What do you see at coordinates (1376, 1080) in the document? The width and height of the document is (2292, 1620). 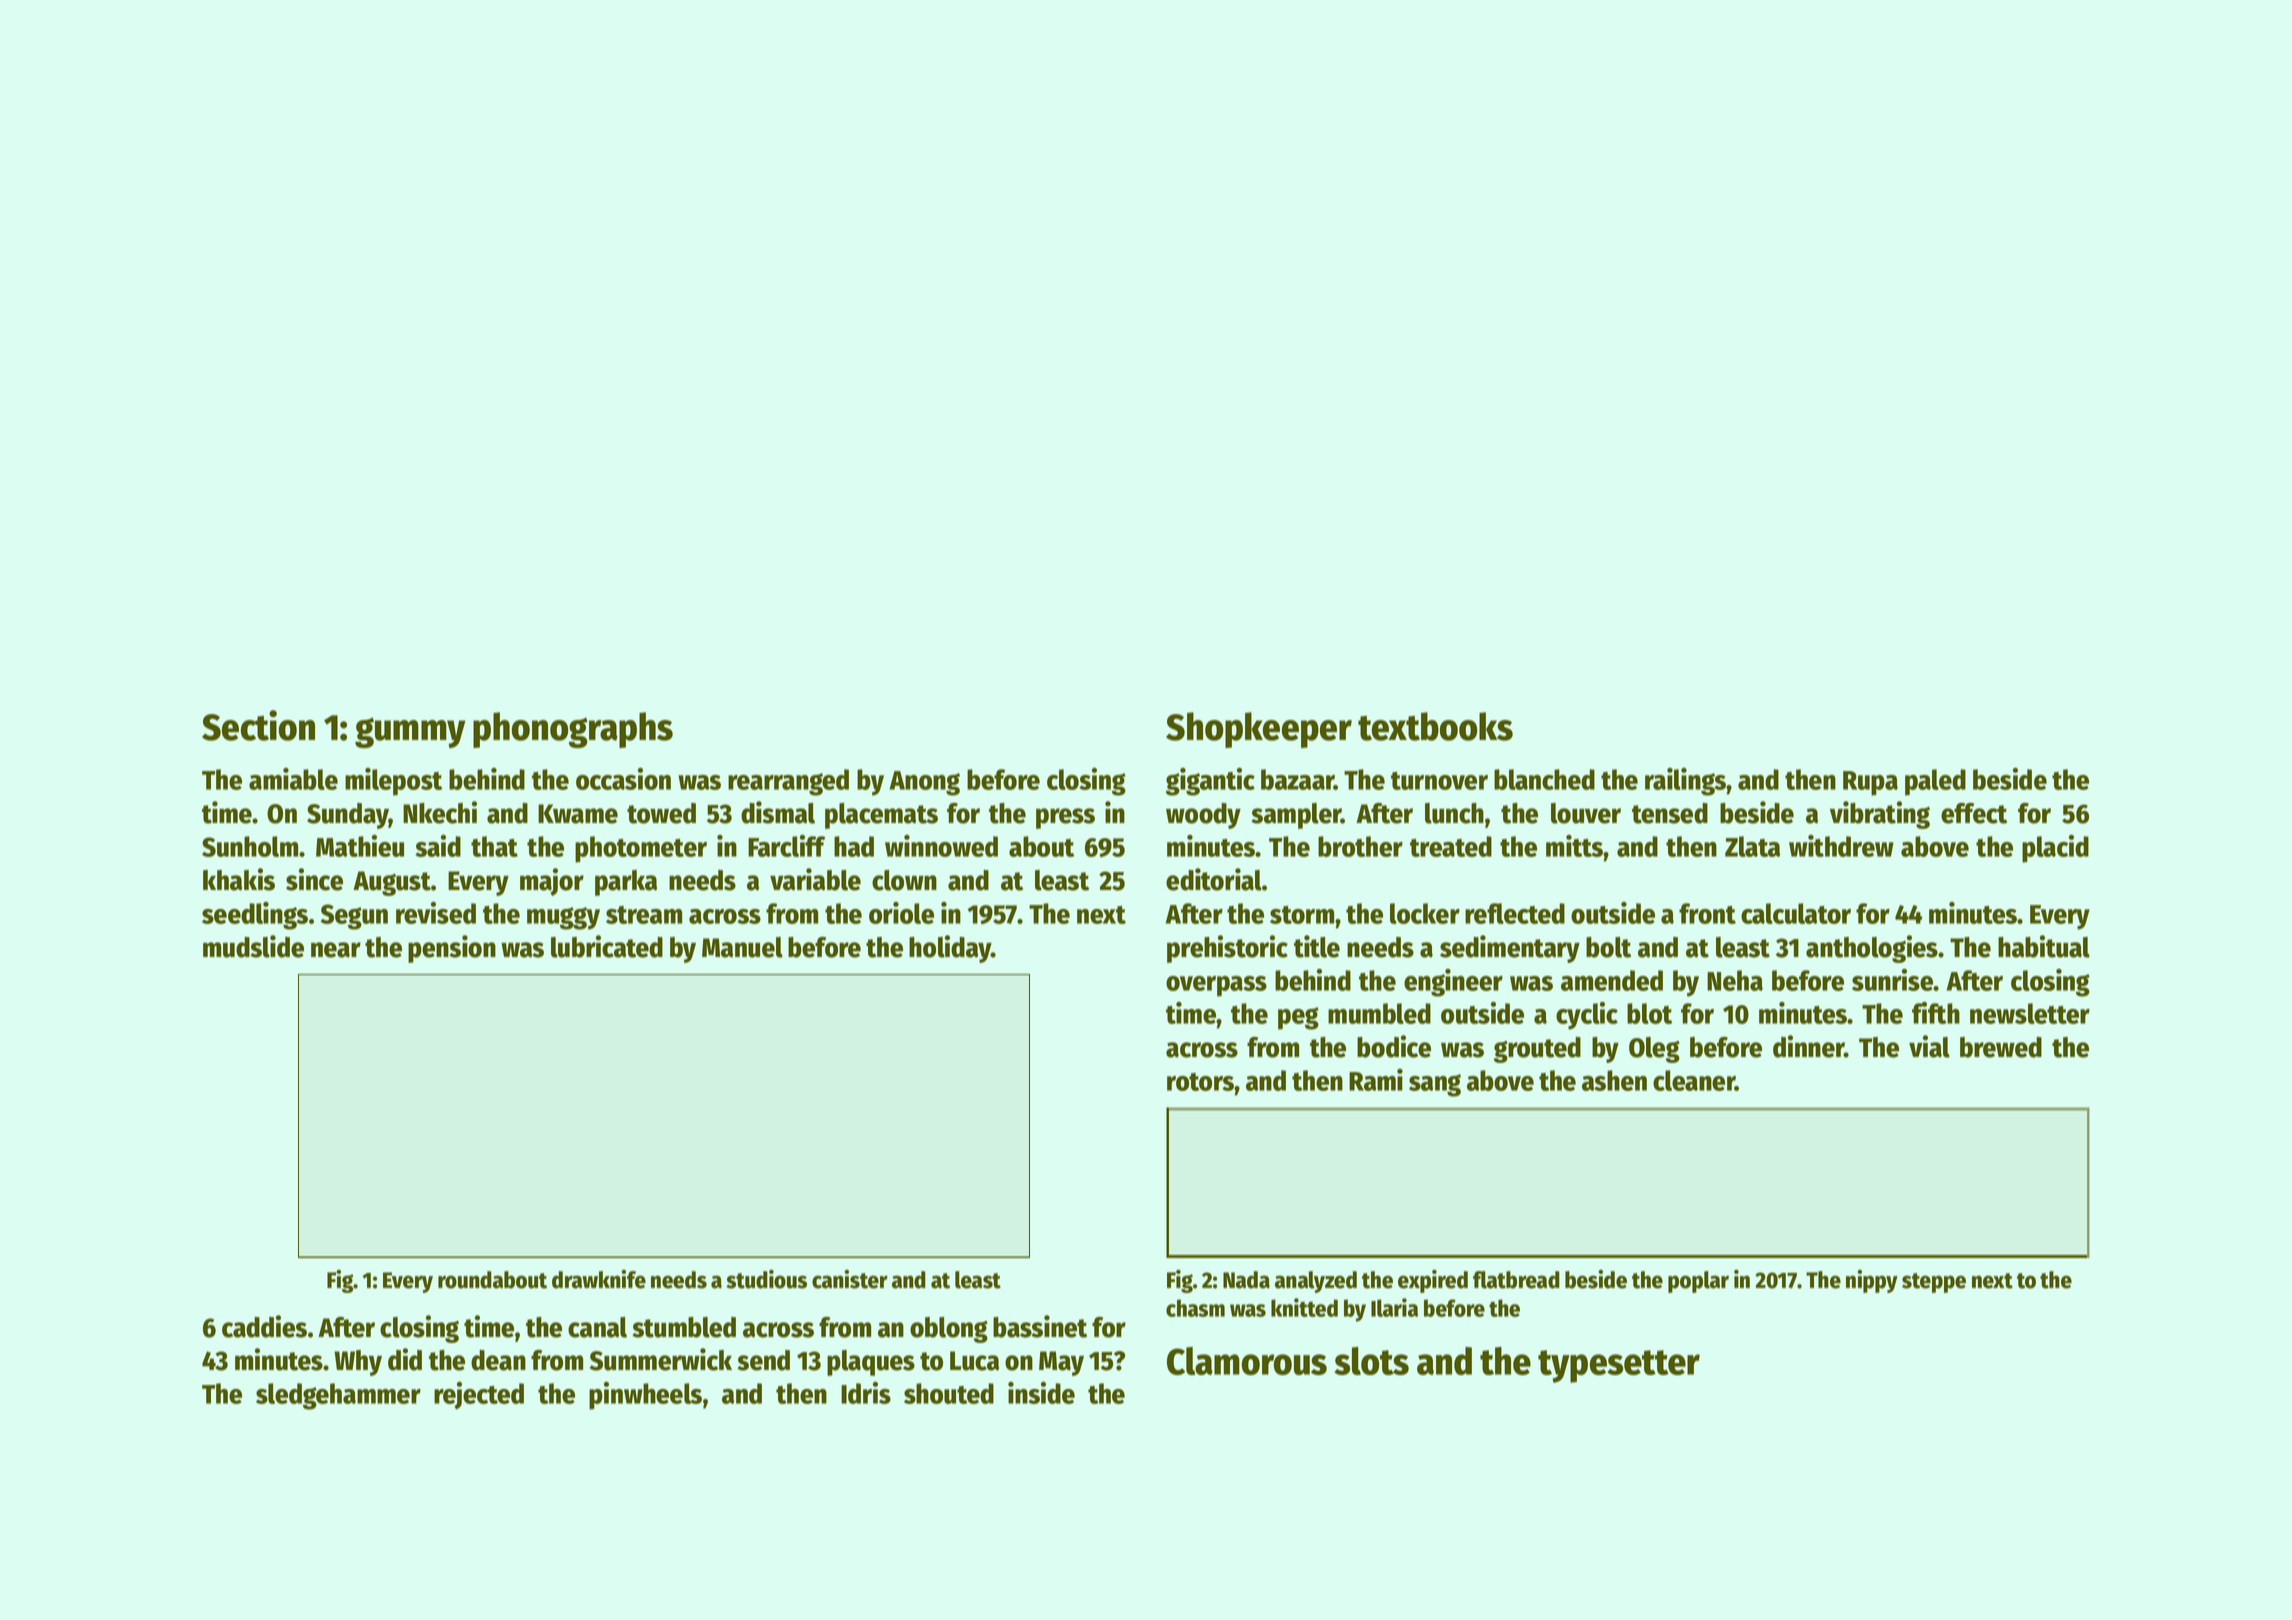 I see `Rami` at bounding box center [1376, 1080].
